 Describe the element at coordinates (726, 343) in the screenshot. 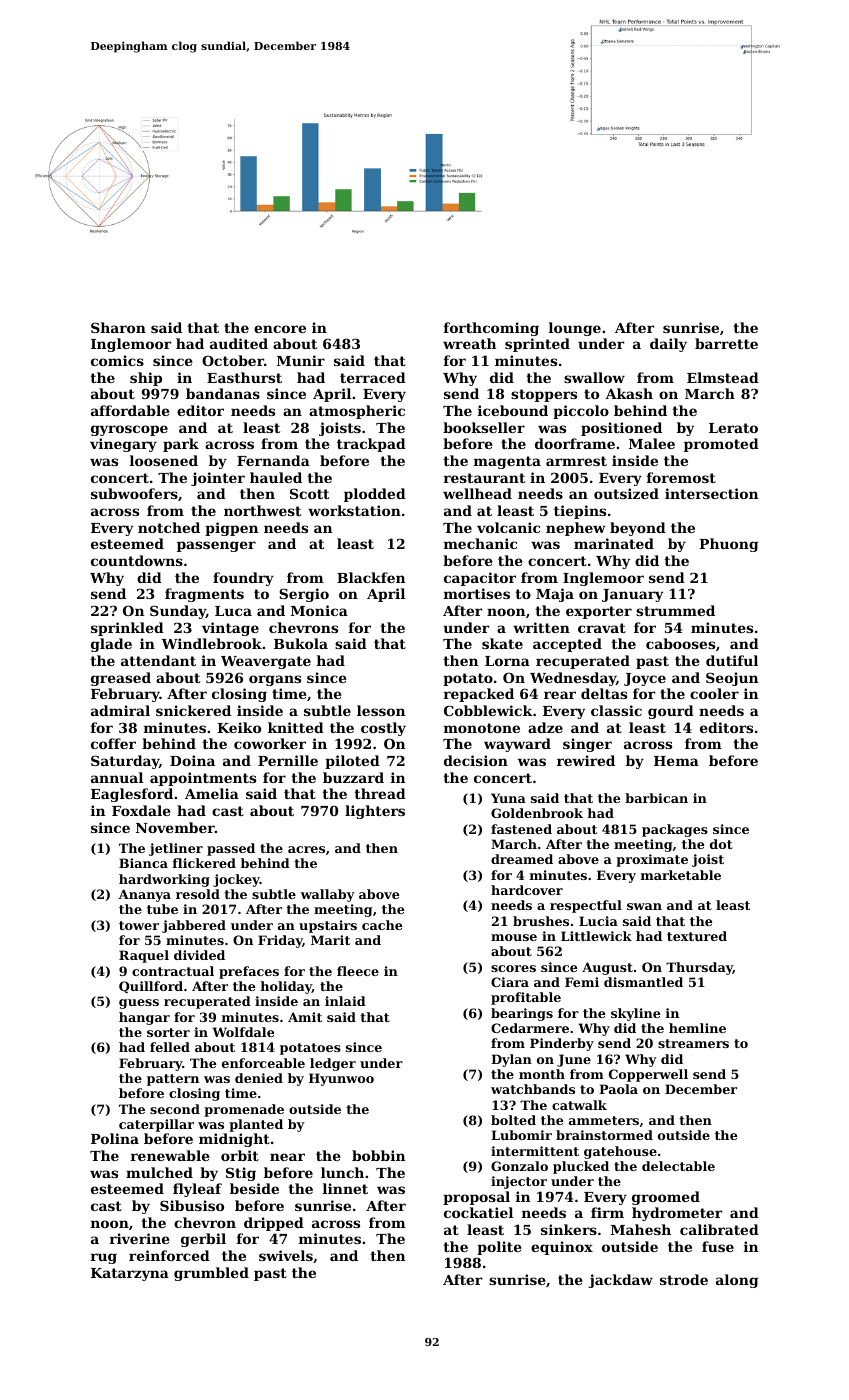

I see `barrette` at that location.
